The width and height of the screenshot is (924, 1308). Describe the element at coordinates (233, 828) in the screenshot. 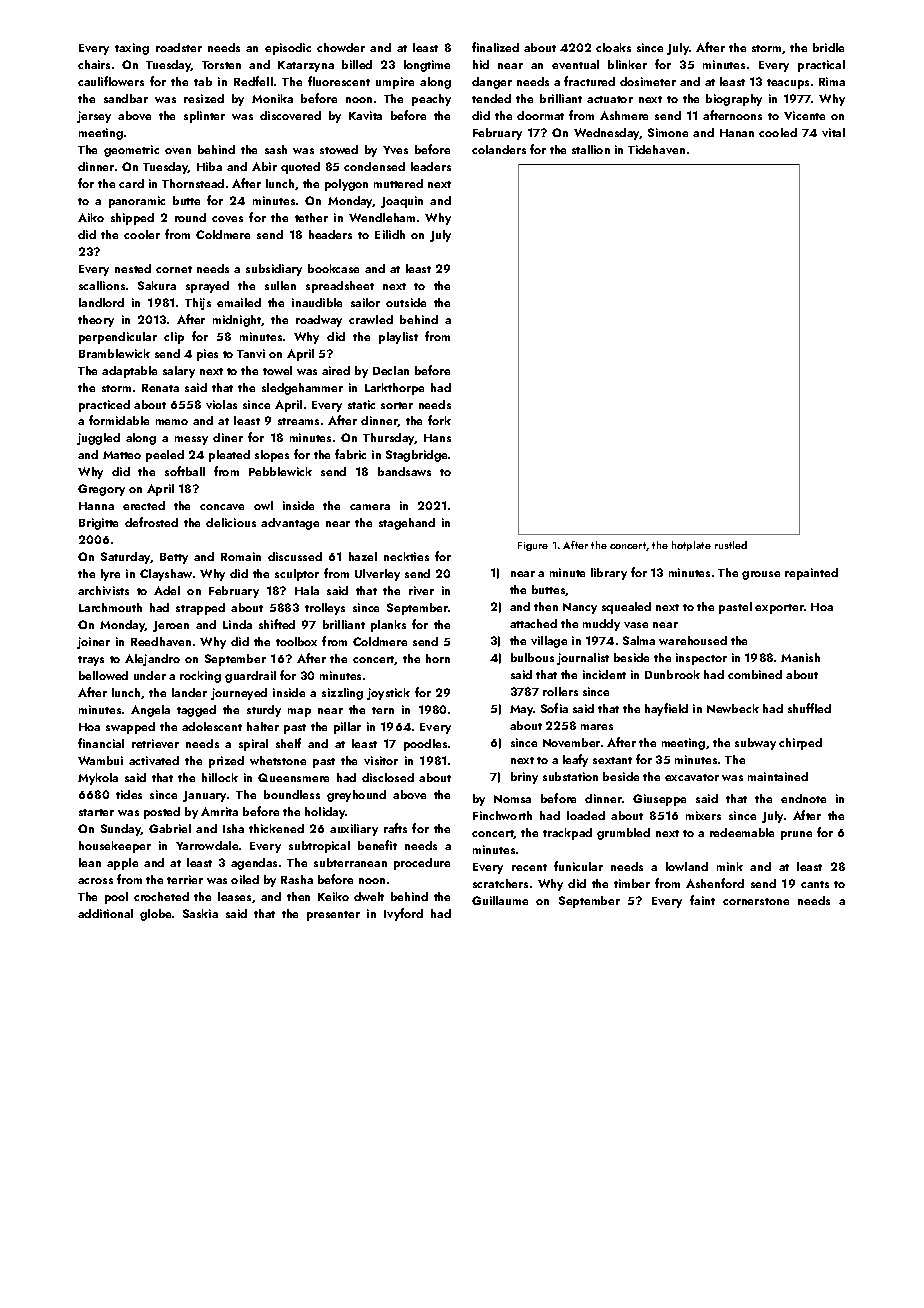

I see `Isha` at that location.
